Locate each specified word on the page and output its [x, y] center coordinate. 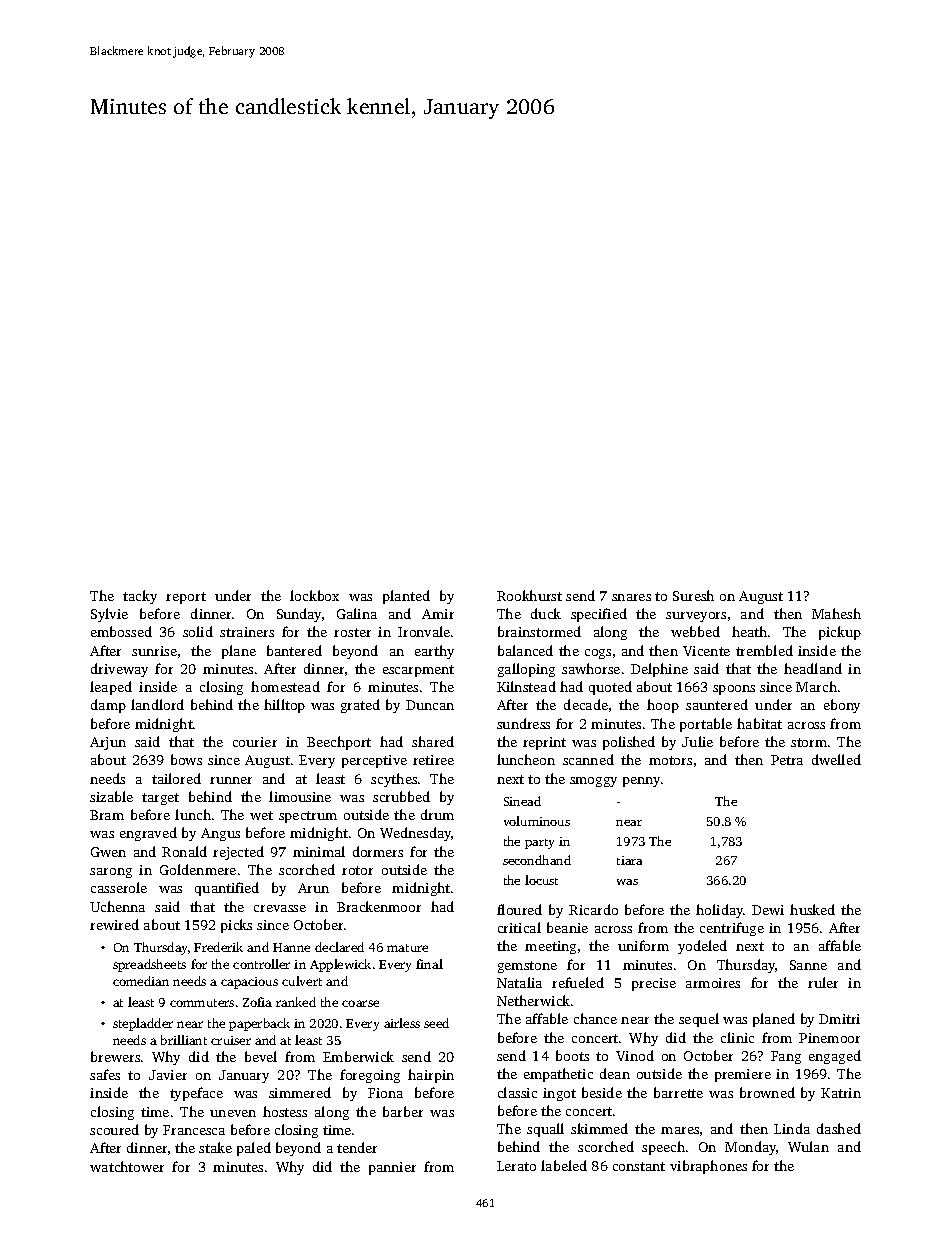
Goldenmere [198, 869]
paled [254, 1149]
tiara [629, 860]
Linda [792, 1128]
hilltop [284, 706]
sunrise [154, 651]
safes [105, 1074]
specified [599, 615]
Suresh [693, 595]
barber [403, 1111]
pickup [840, 633]
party [539, 844]
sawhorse [591, 668]
